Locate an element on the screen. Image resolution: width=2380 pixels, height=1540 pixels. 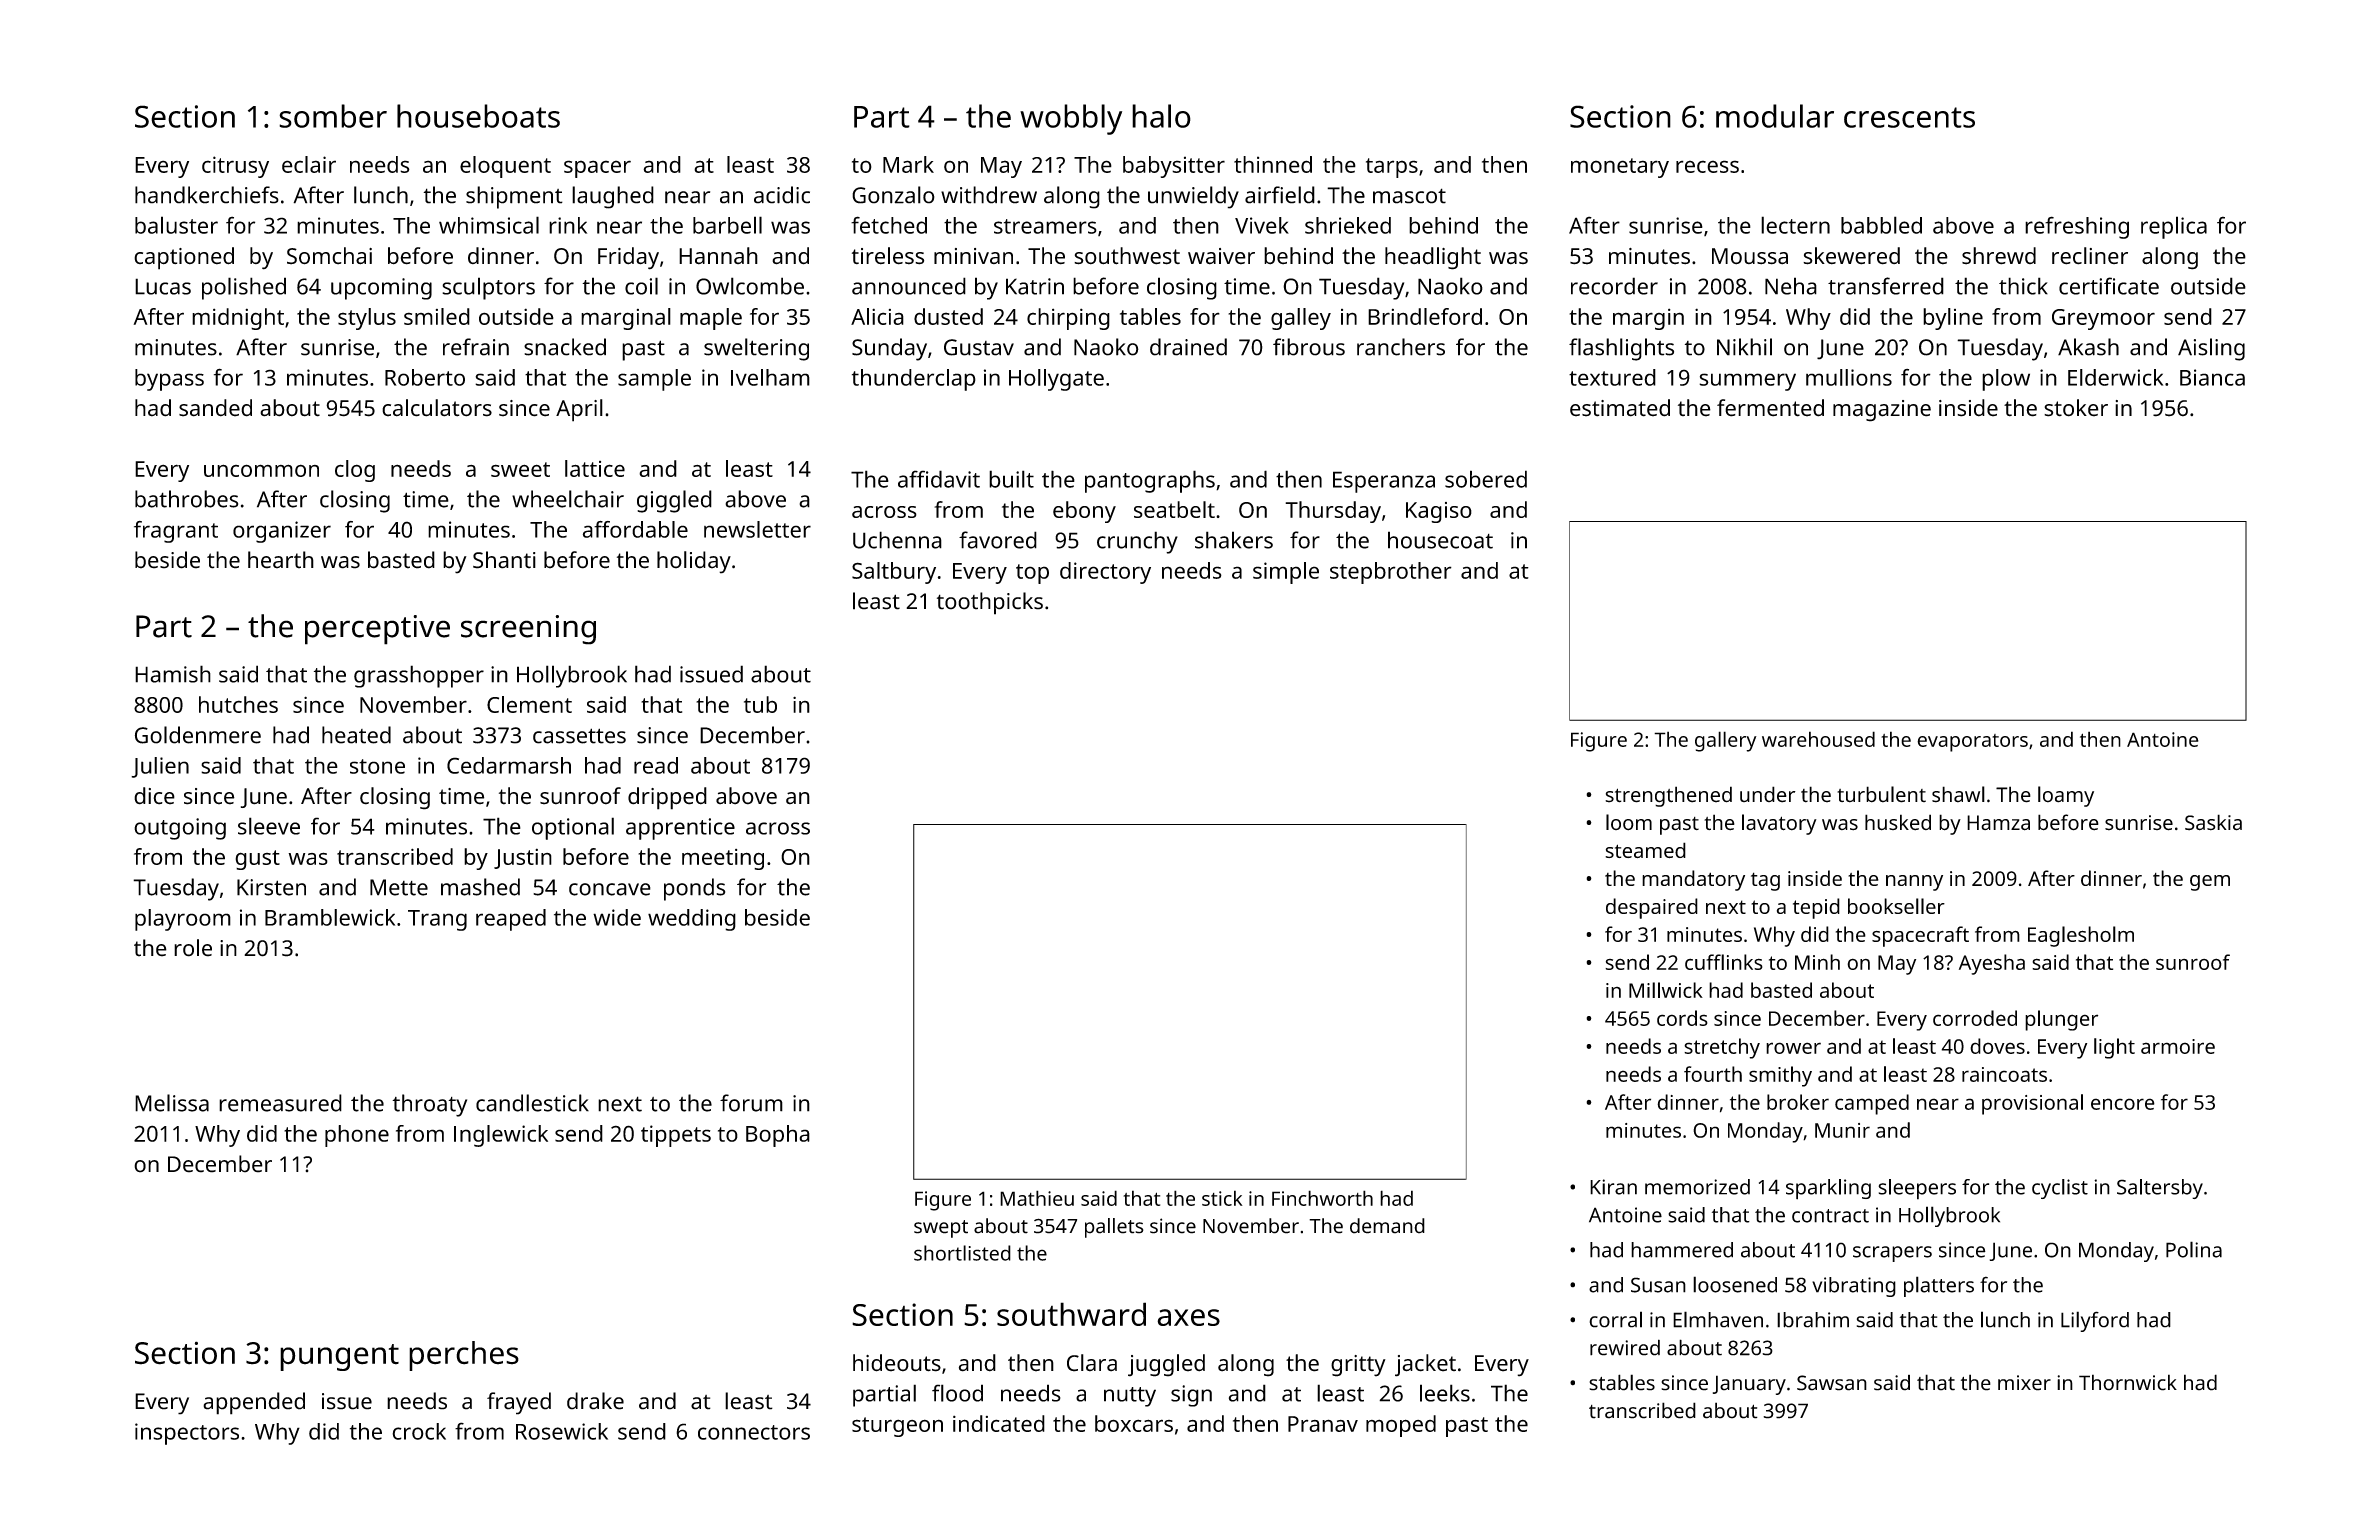
stepbrother is located at coordinates (1391, 573).
